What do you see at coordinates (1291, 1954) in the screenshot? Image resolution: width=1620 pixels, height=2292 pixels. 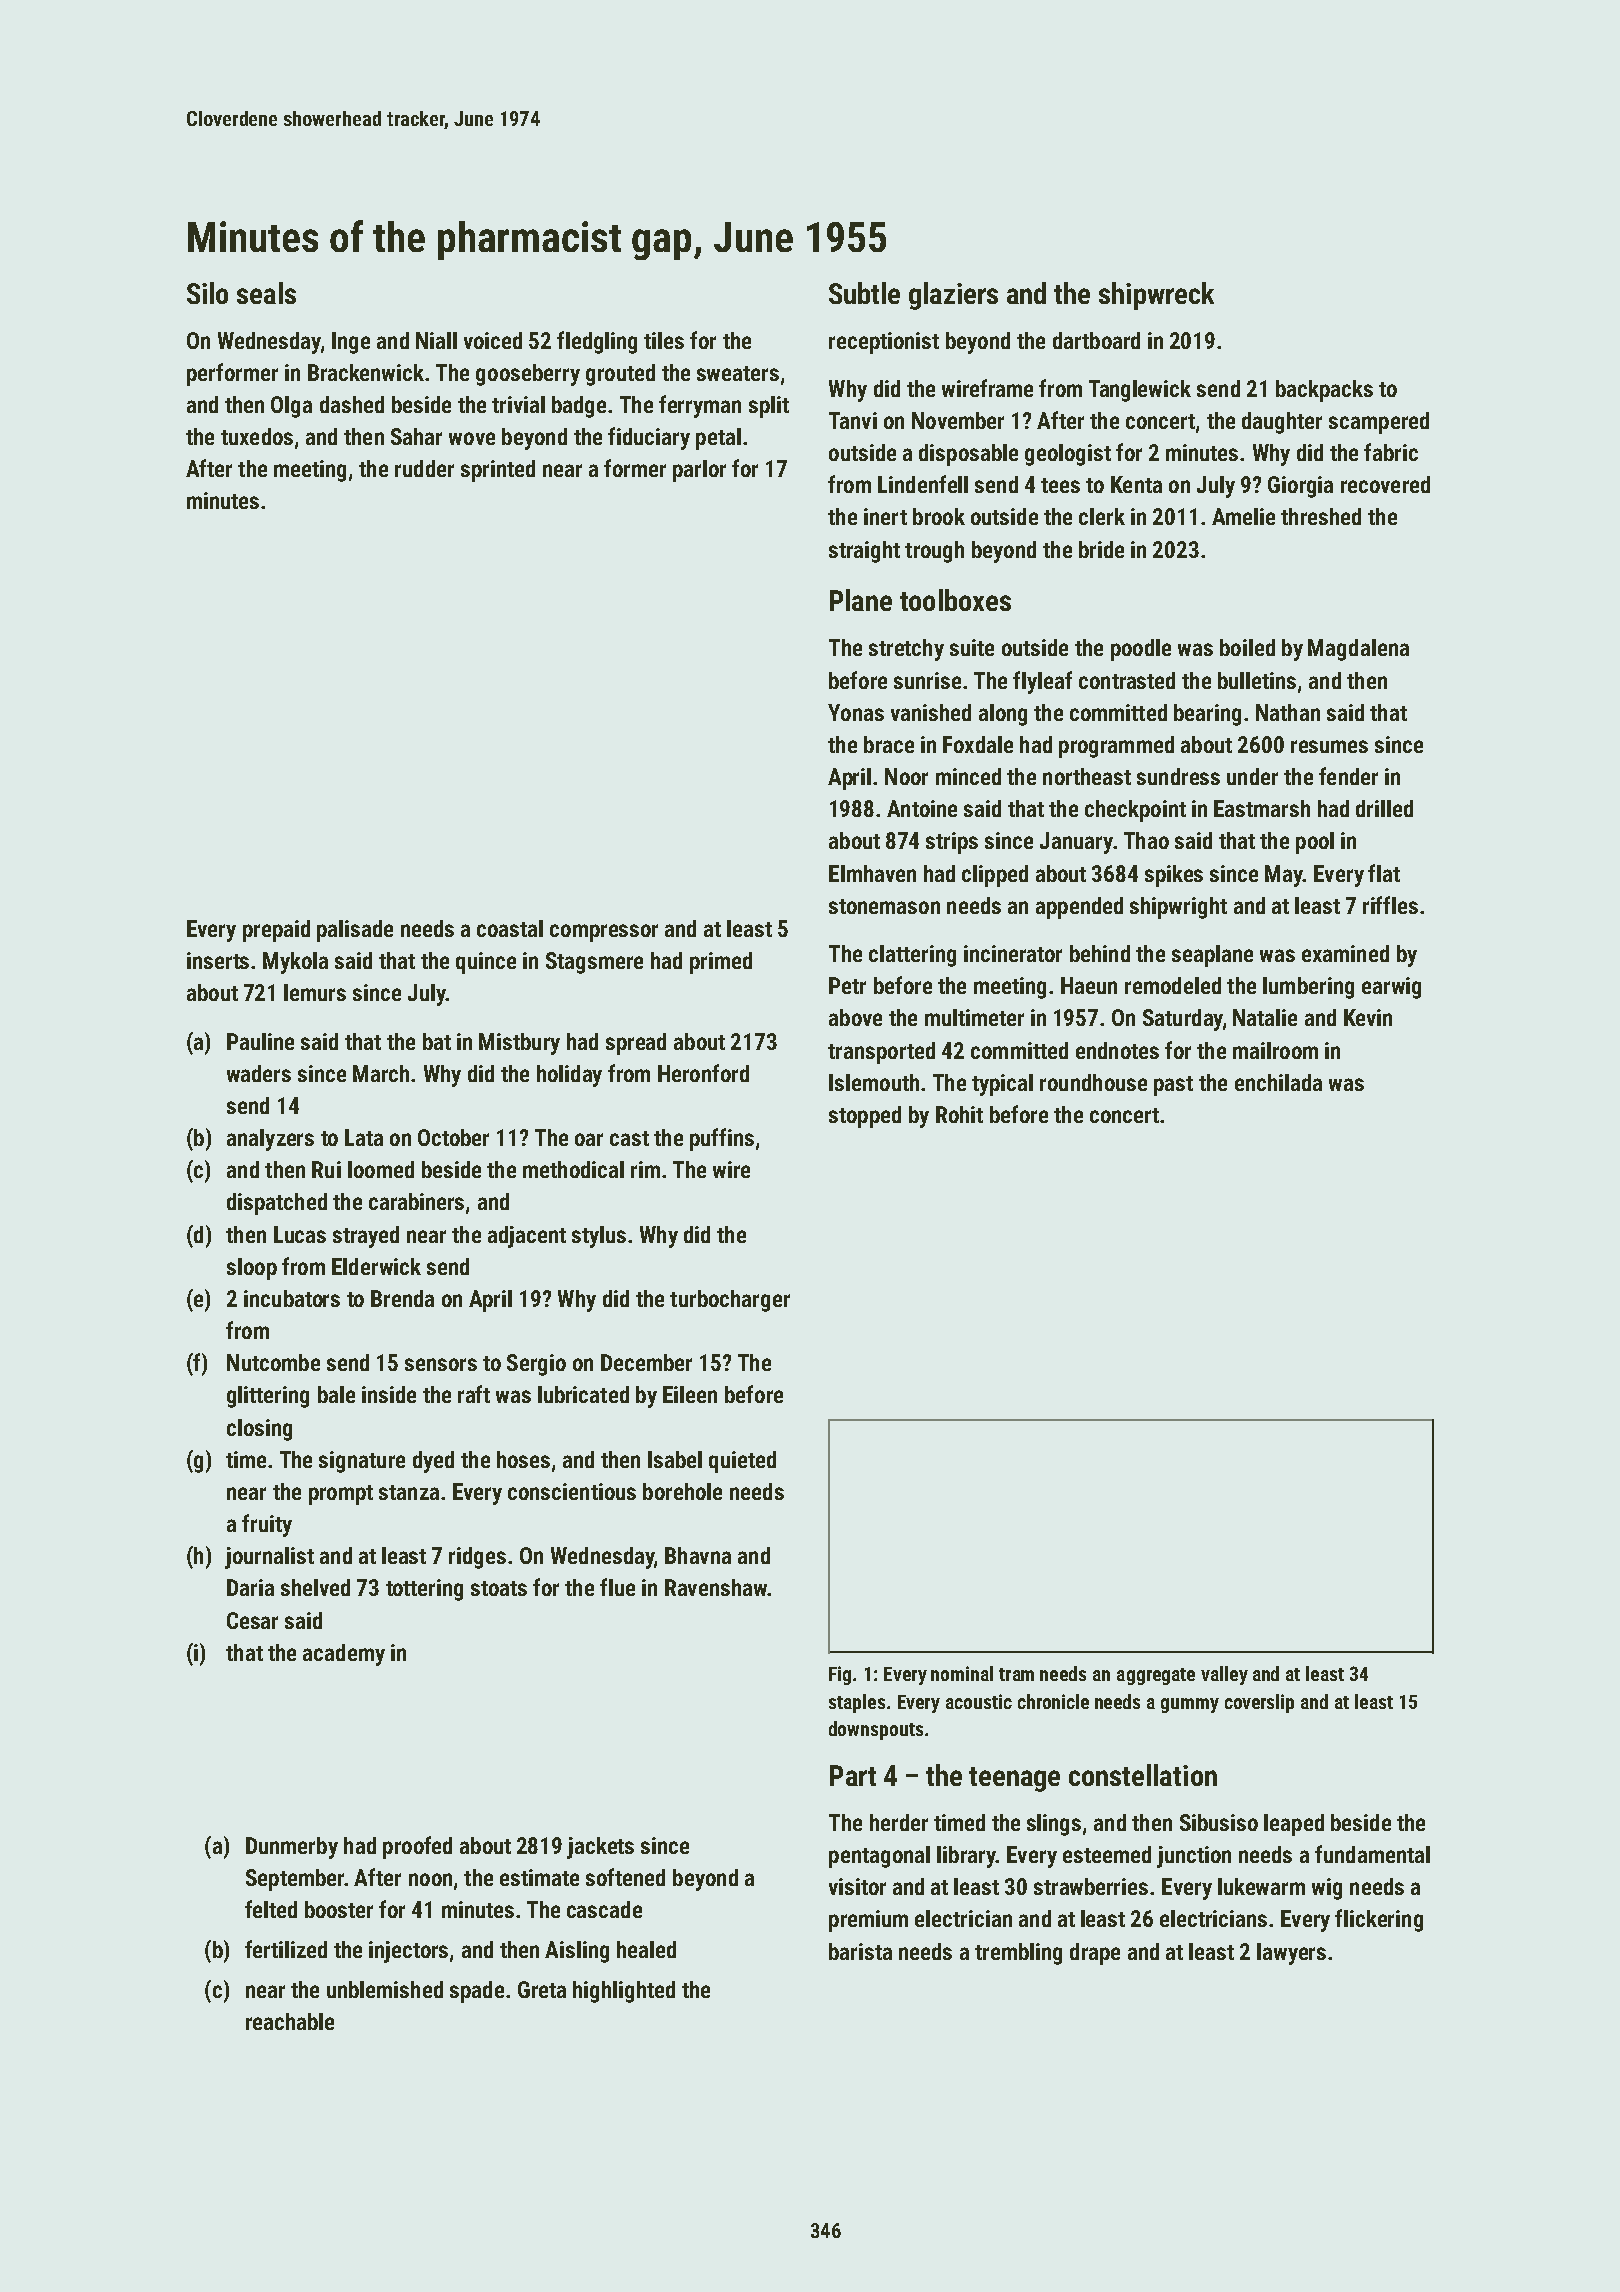 I see `lawyers` at bounding box center [1291, 1954].
